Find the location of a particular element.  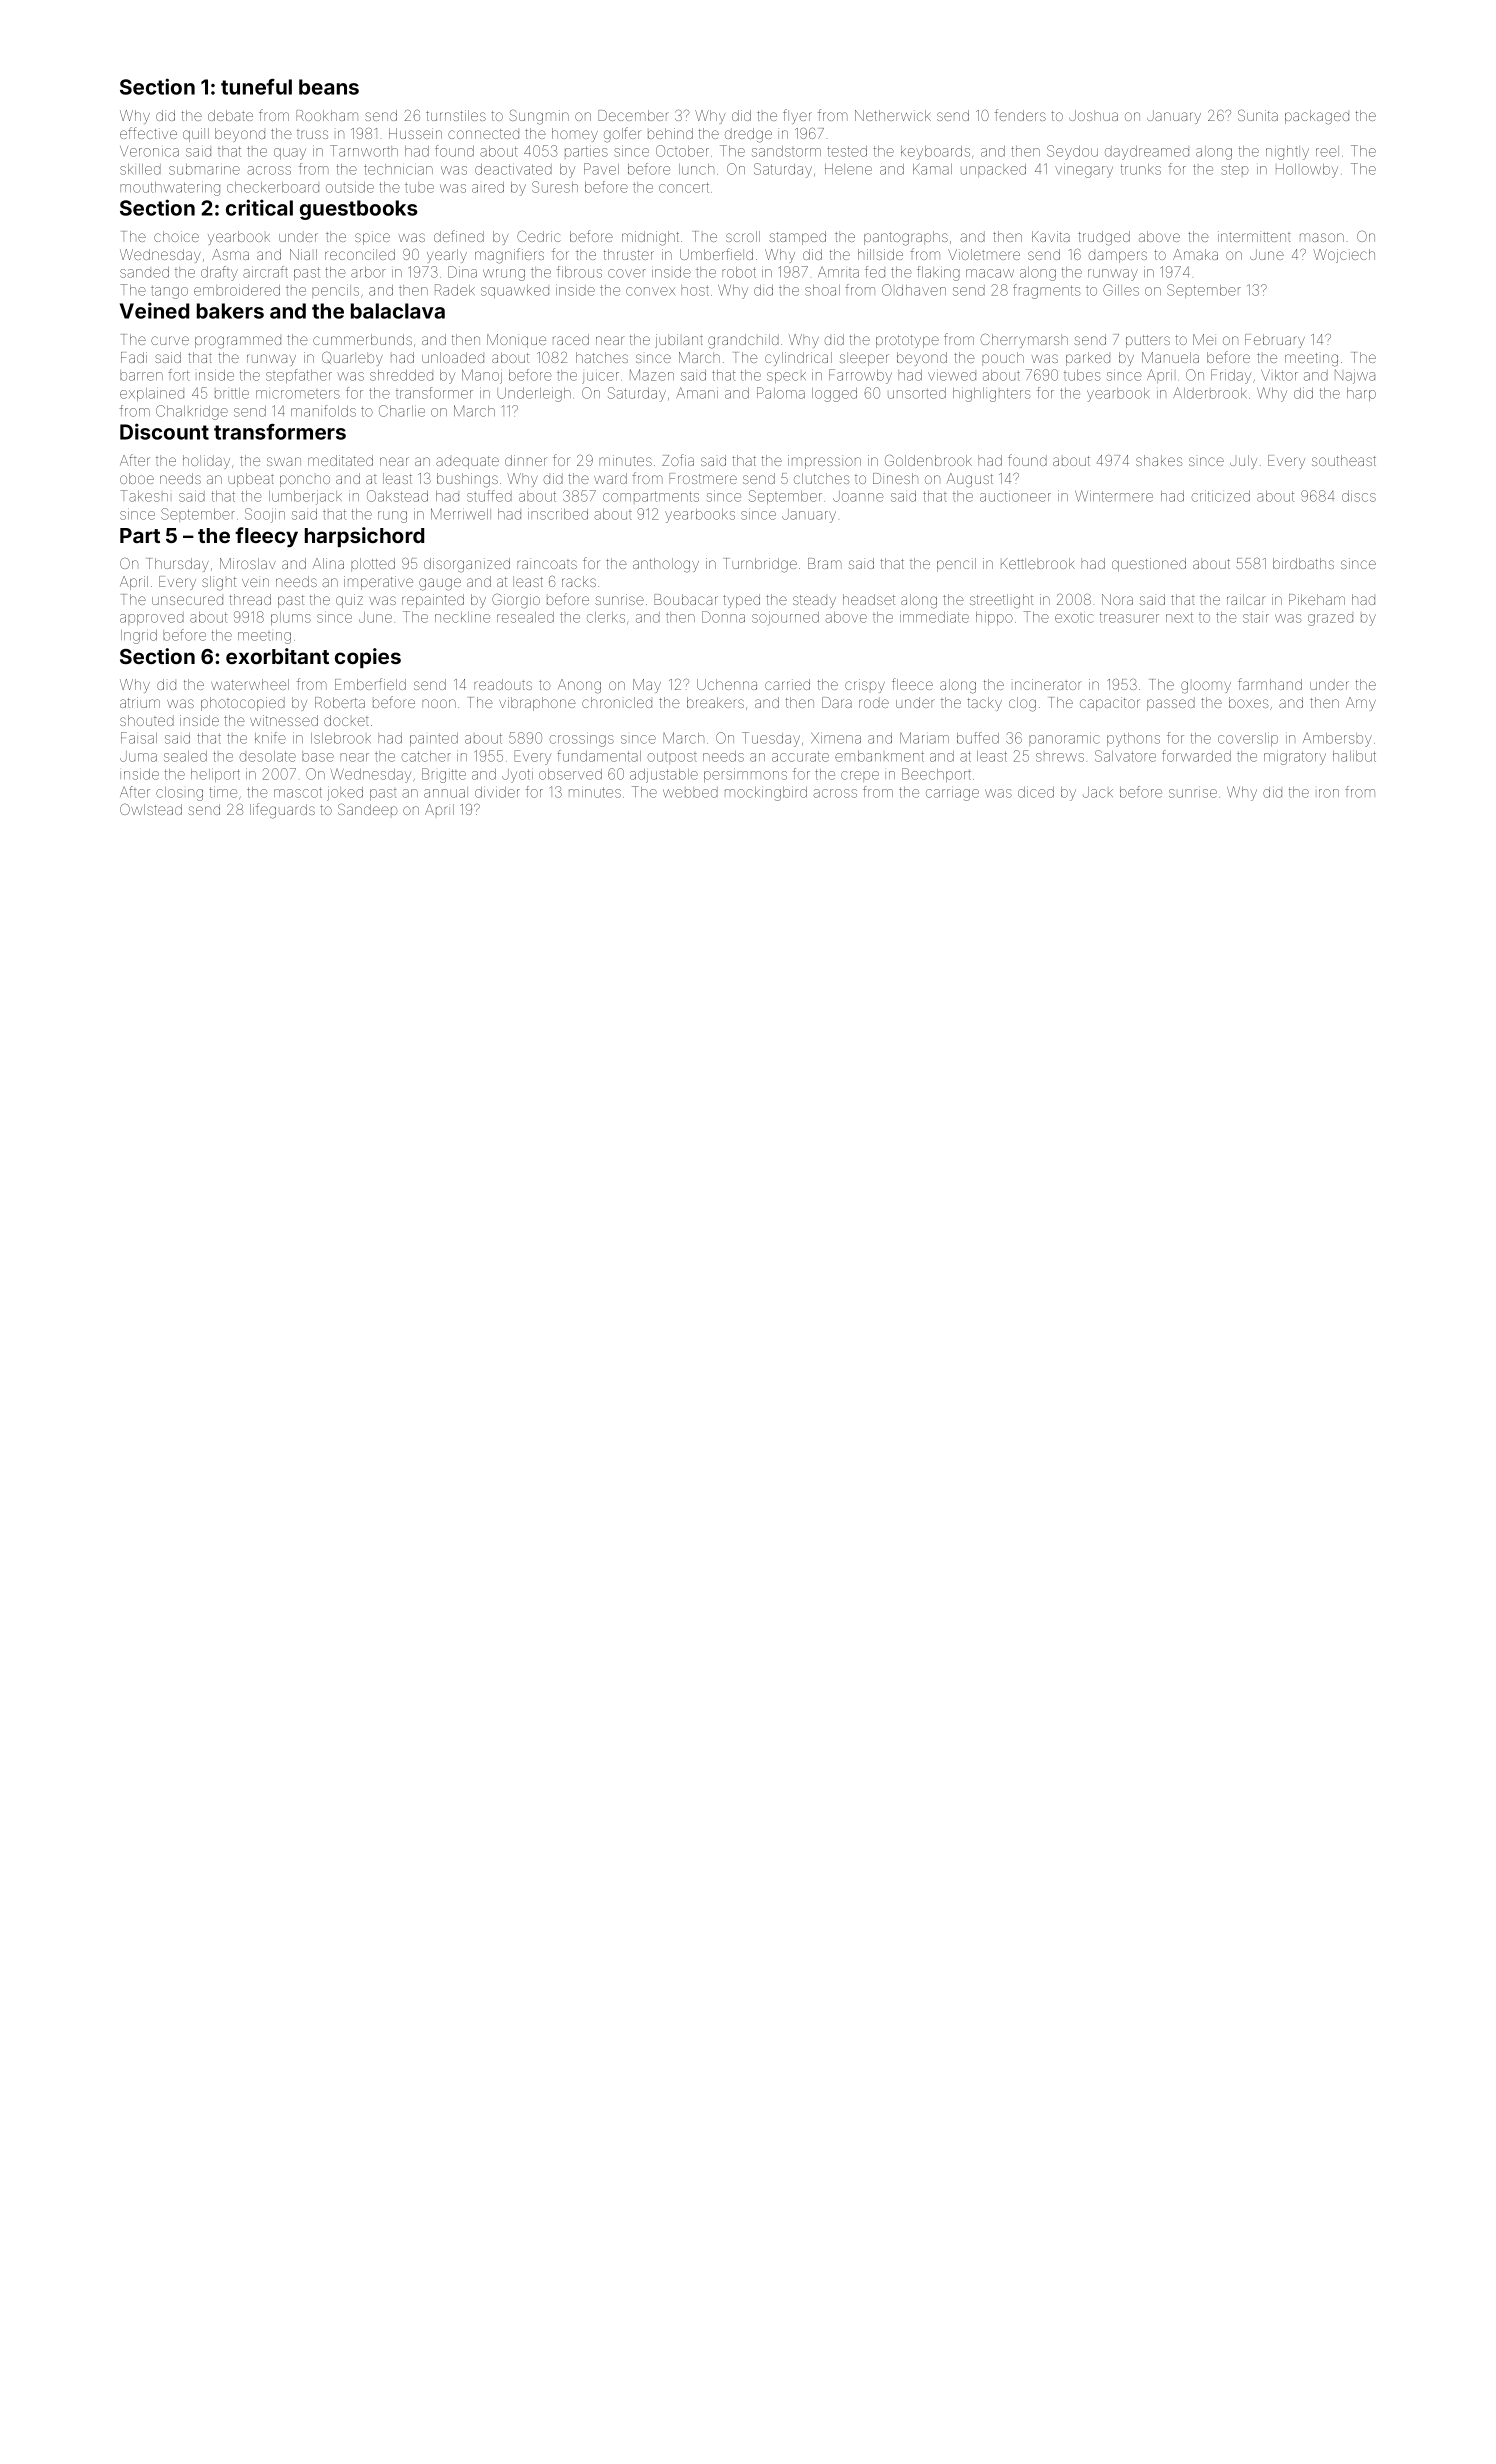

stamped is located at coordinates (797, 238).
